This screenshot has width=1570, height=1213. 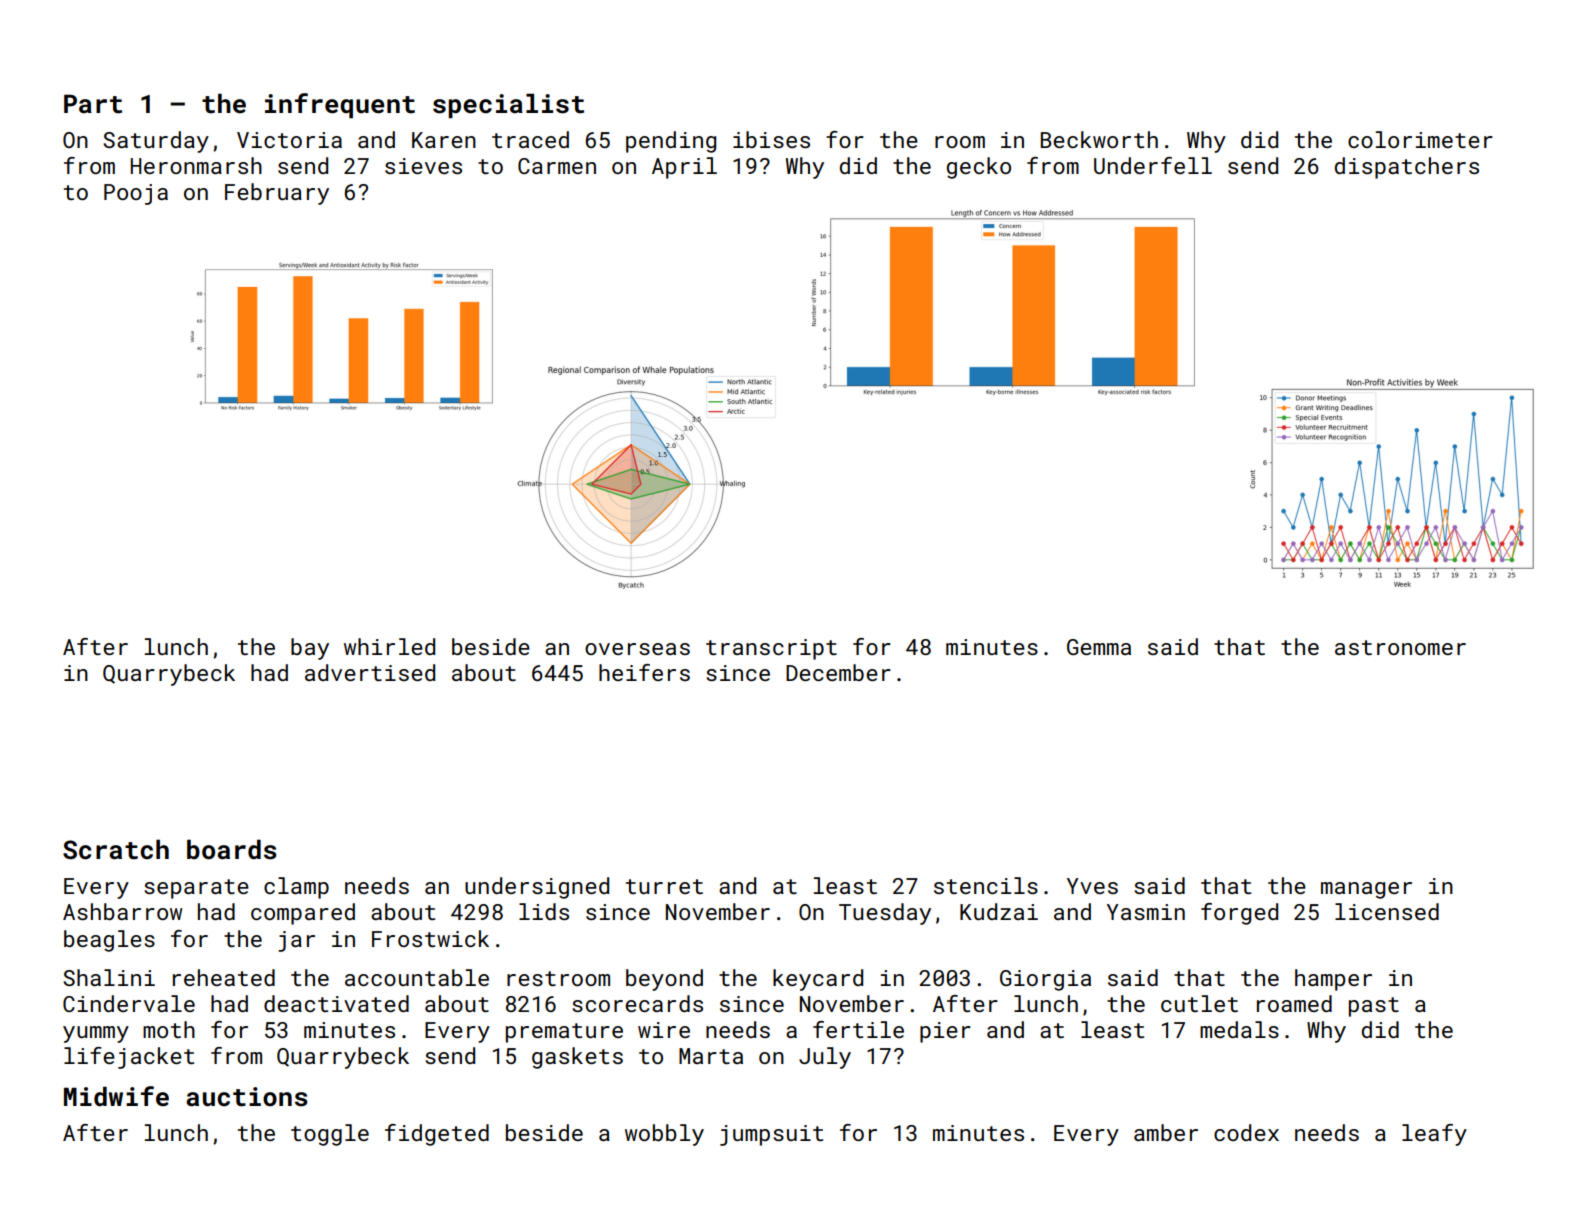 I want to click on sieves, so click(x=423, y=166).
